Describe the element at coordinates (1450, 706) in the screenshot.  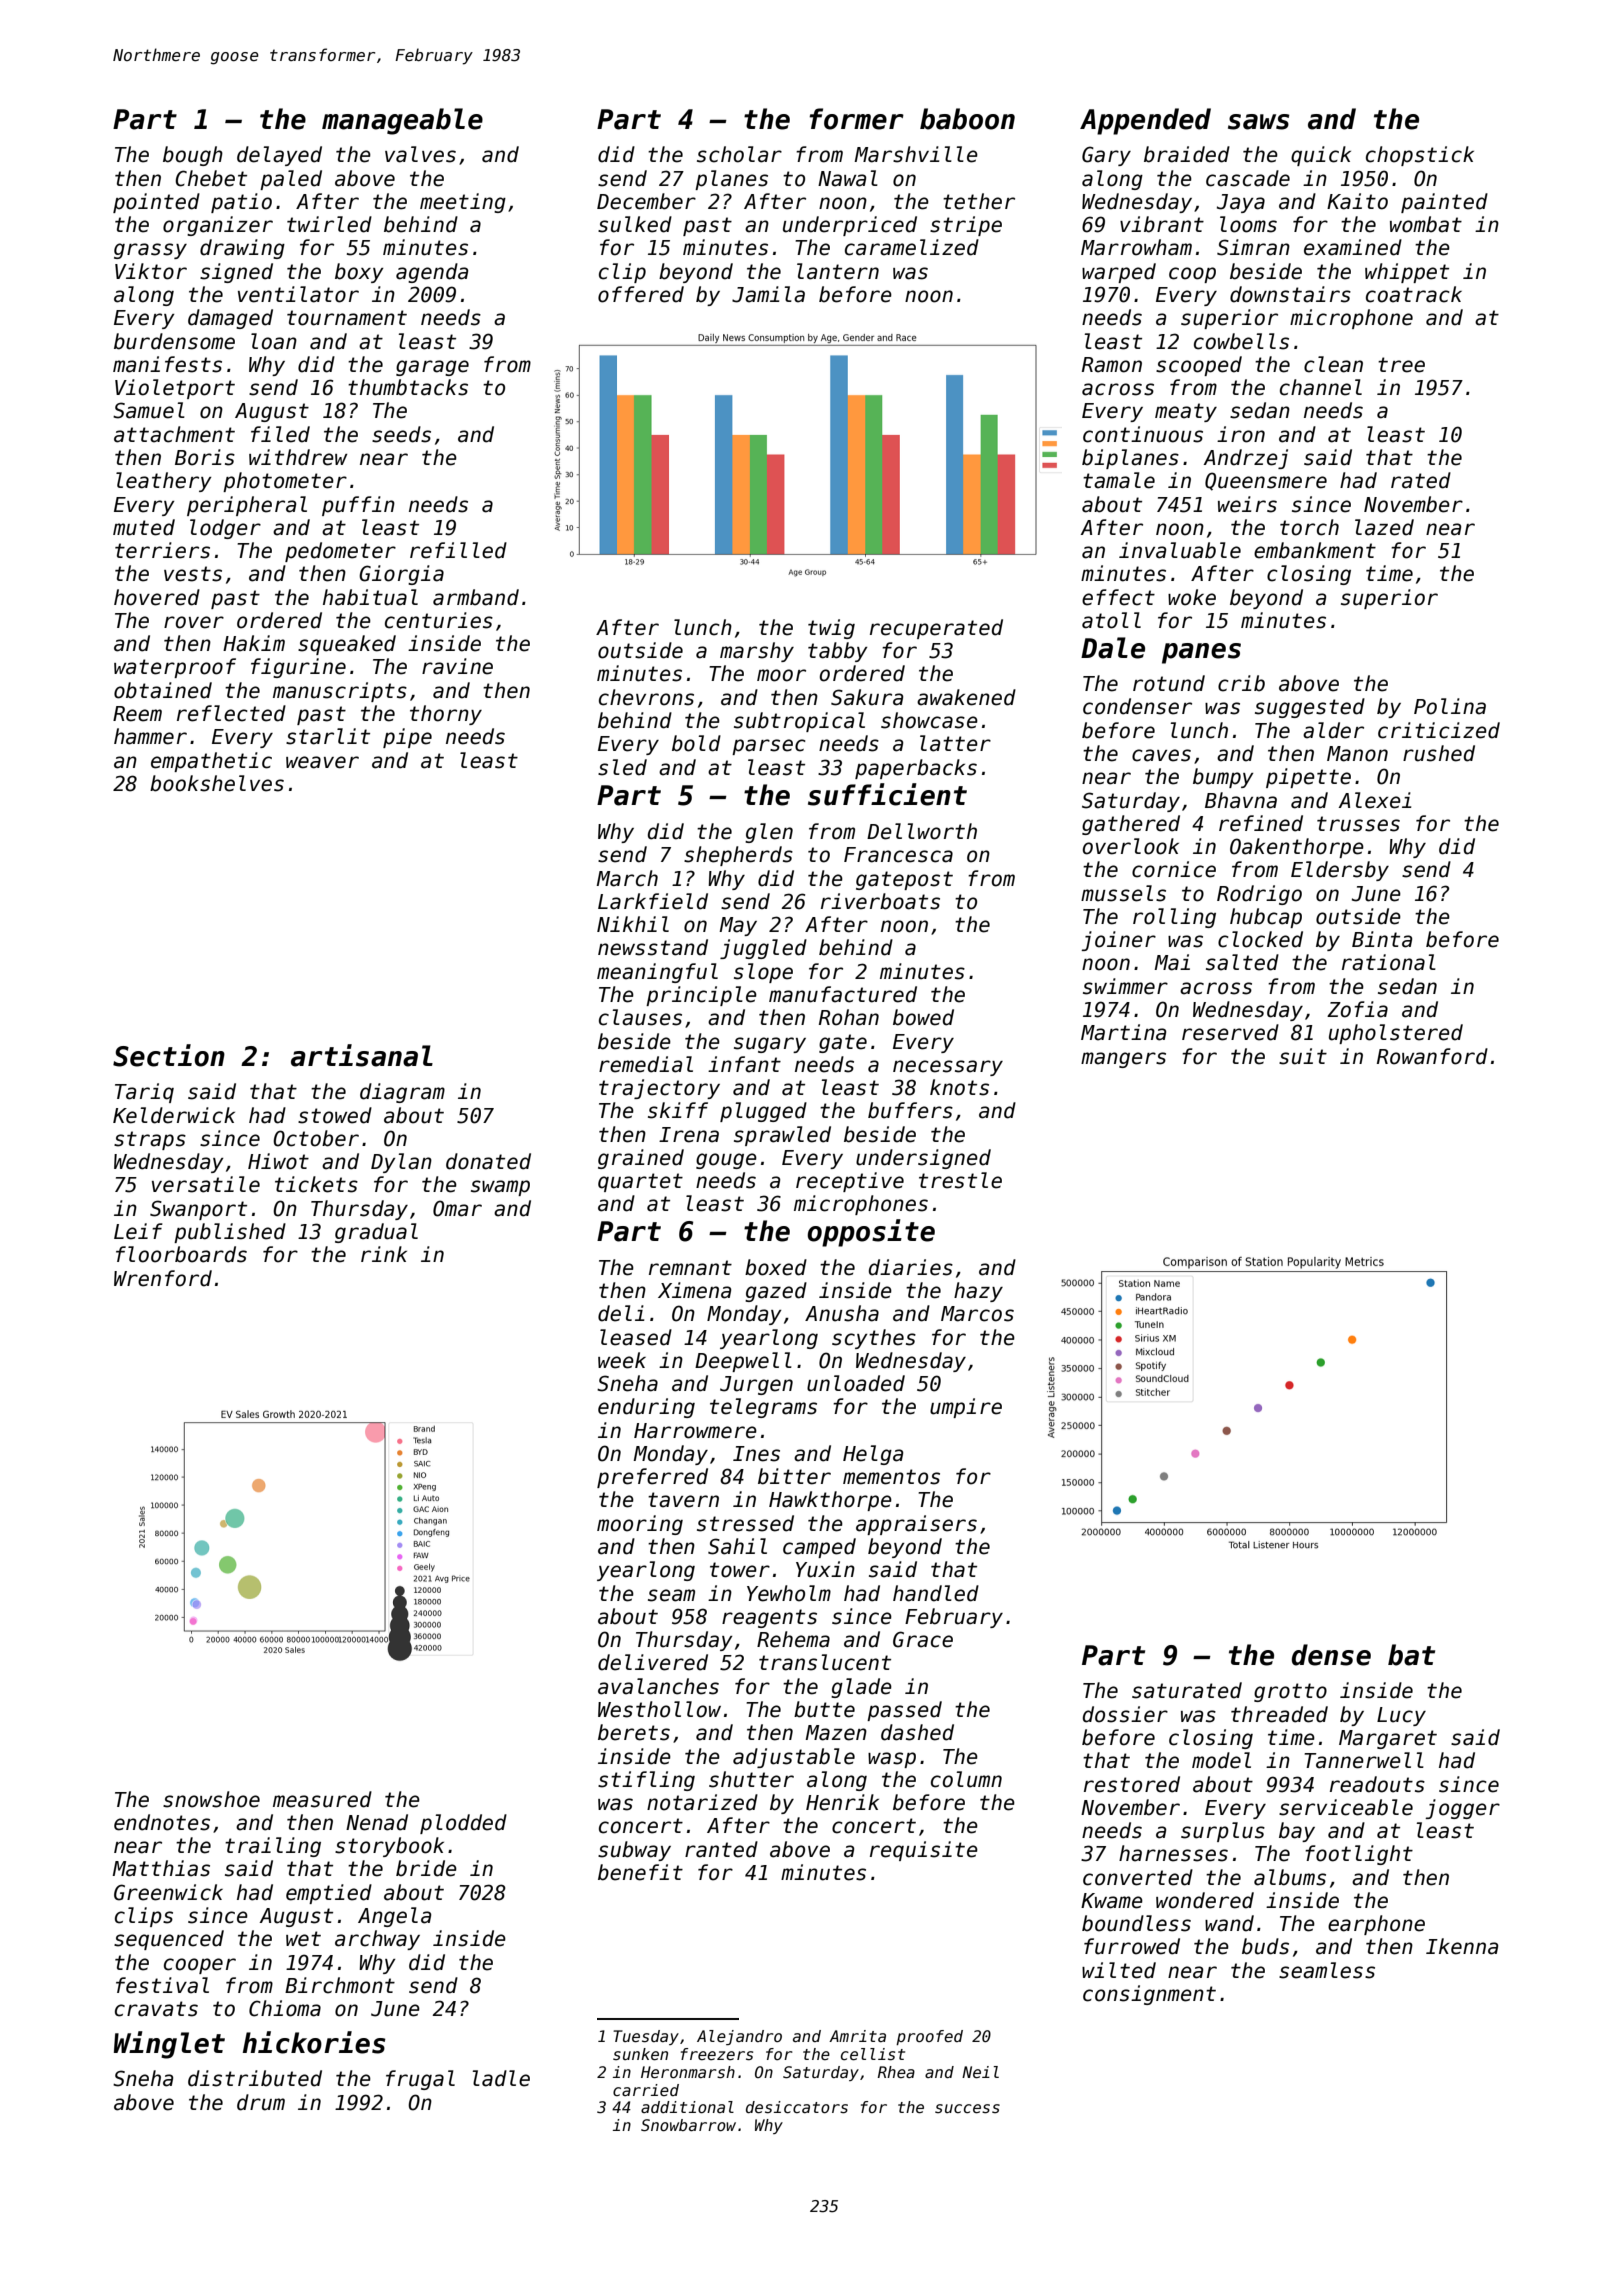
I see `Polina` at that location.
